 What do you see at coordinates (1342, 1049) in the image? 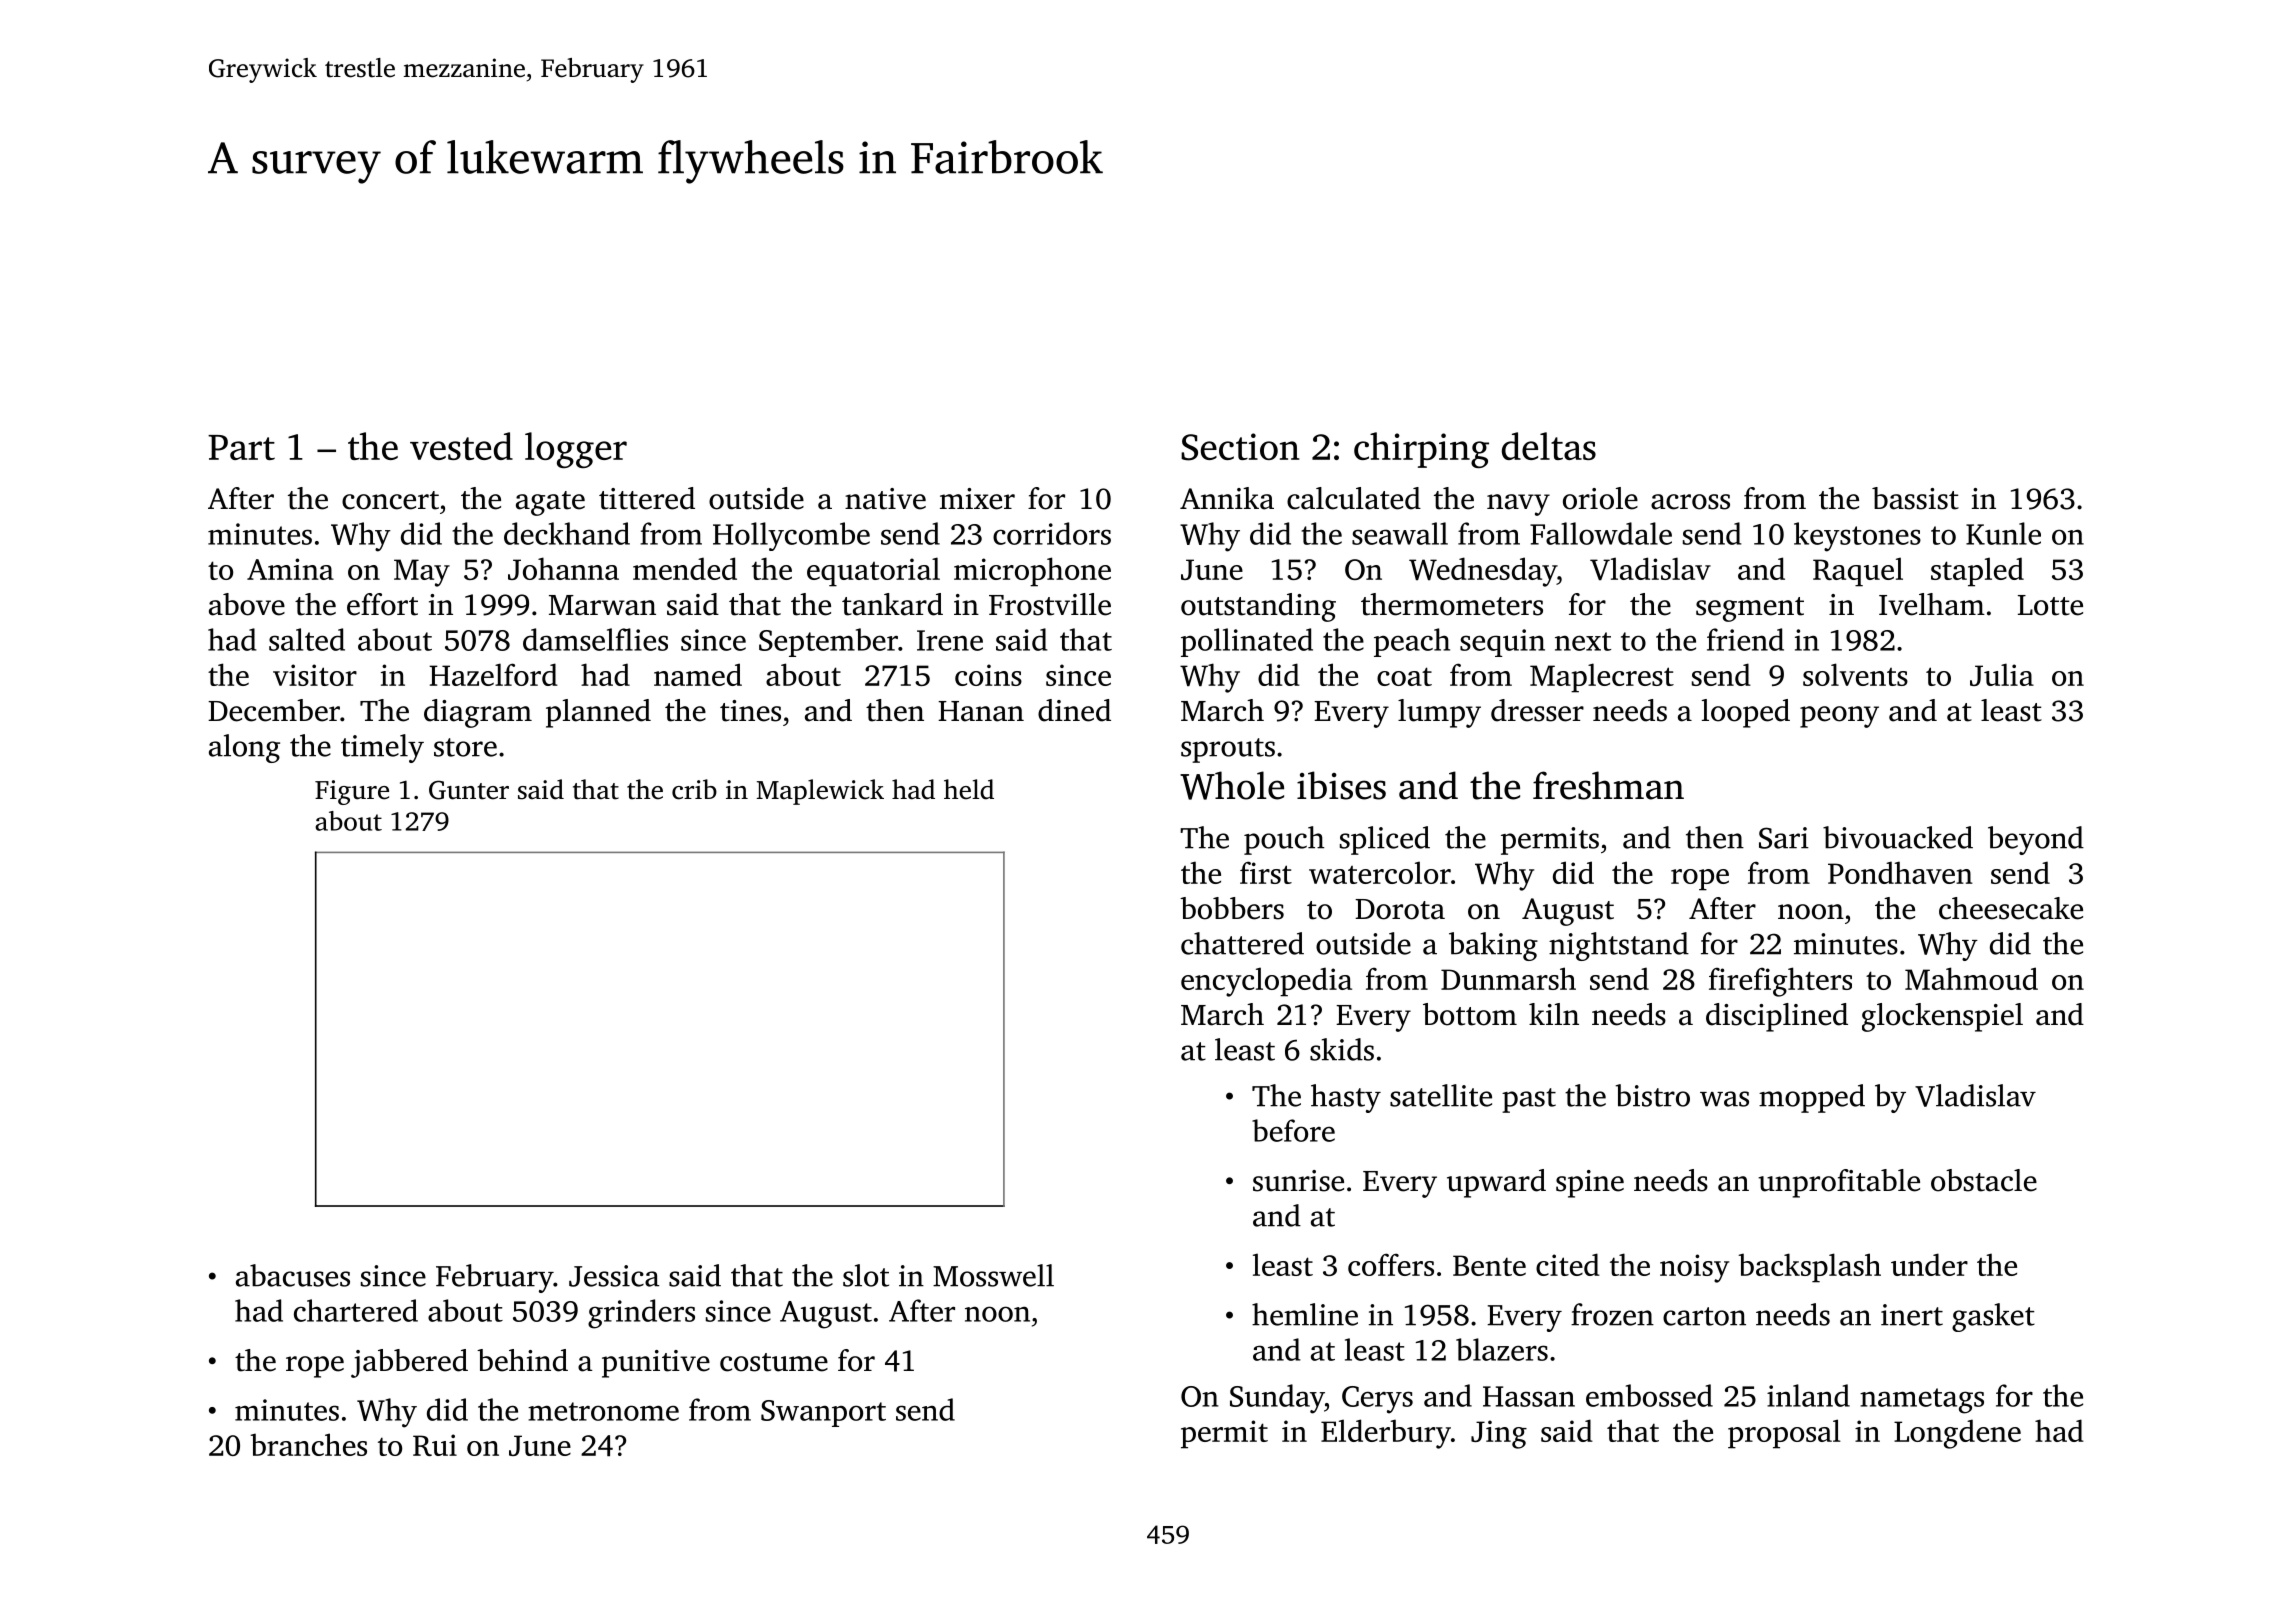
I see `skids` at bounding box center [1342, 1049].
